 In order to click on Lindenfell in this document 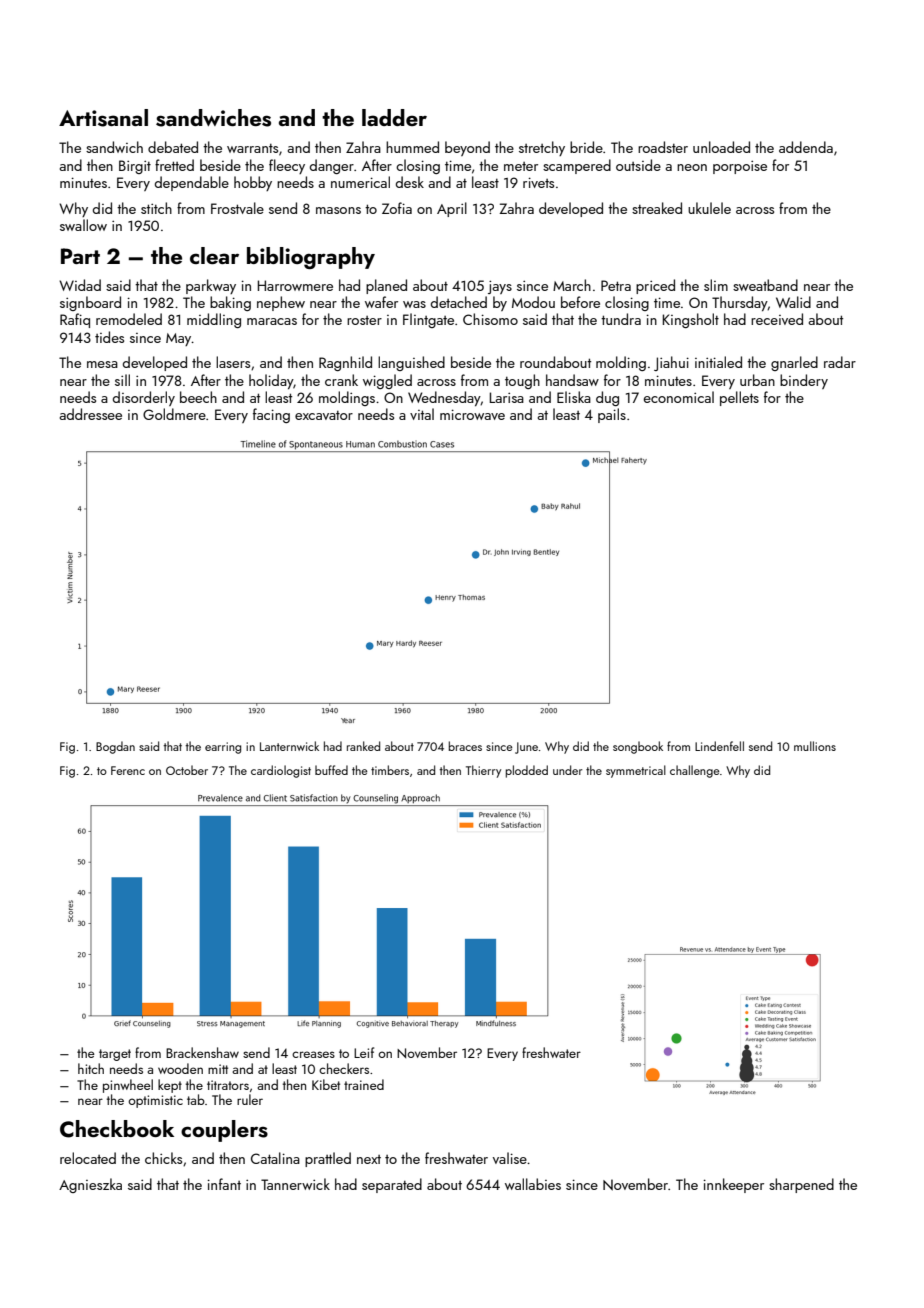, I will do `click(719, 746)`.
